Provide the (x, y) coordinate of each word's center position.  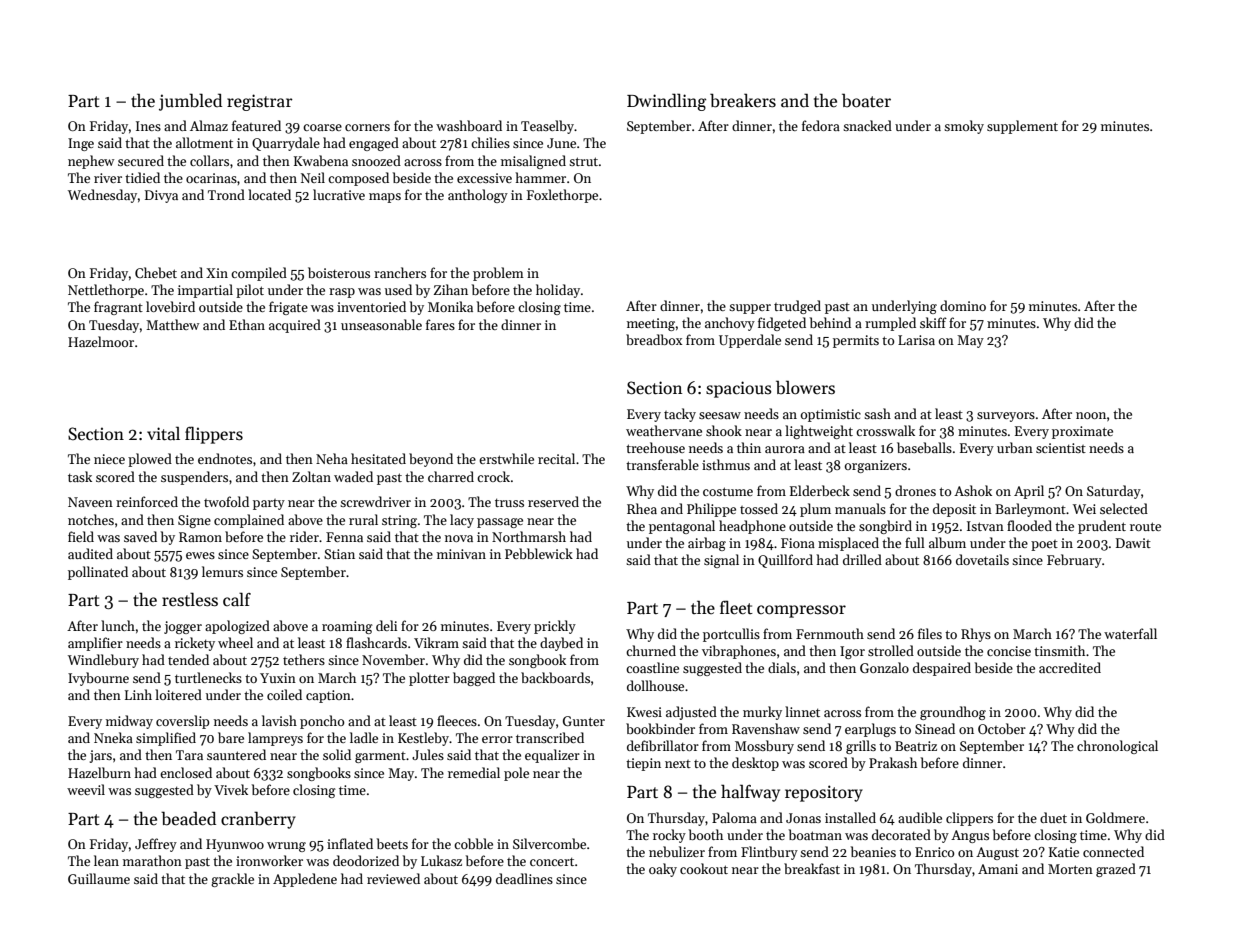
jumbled (190, 102)
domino (963, 305)
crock (493, 476)
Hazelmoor (101, 341)
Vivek (231, 789)
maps (385, 198)
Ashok (973, 490)
